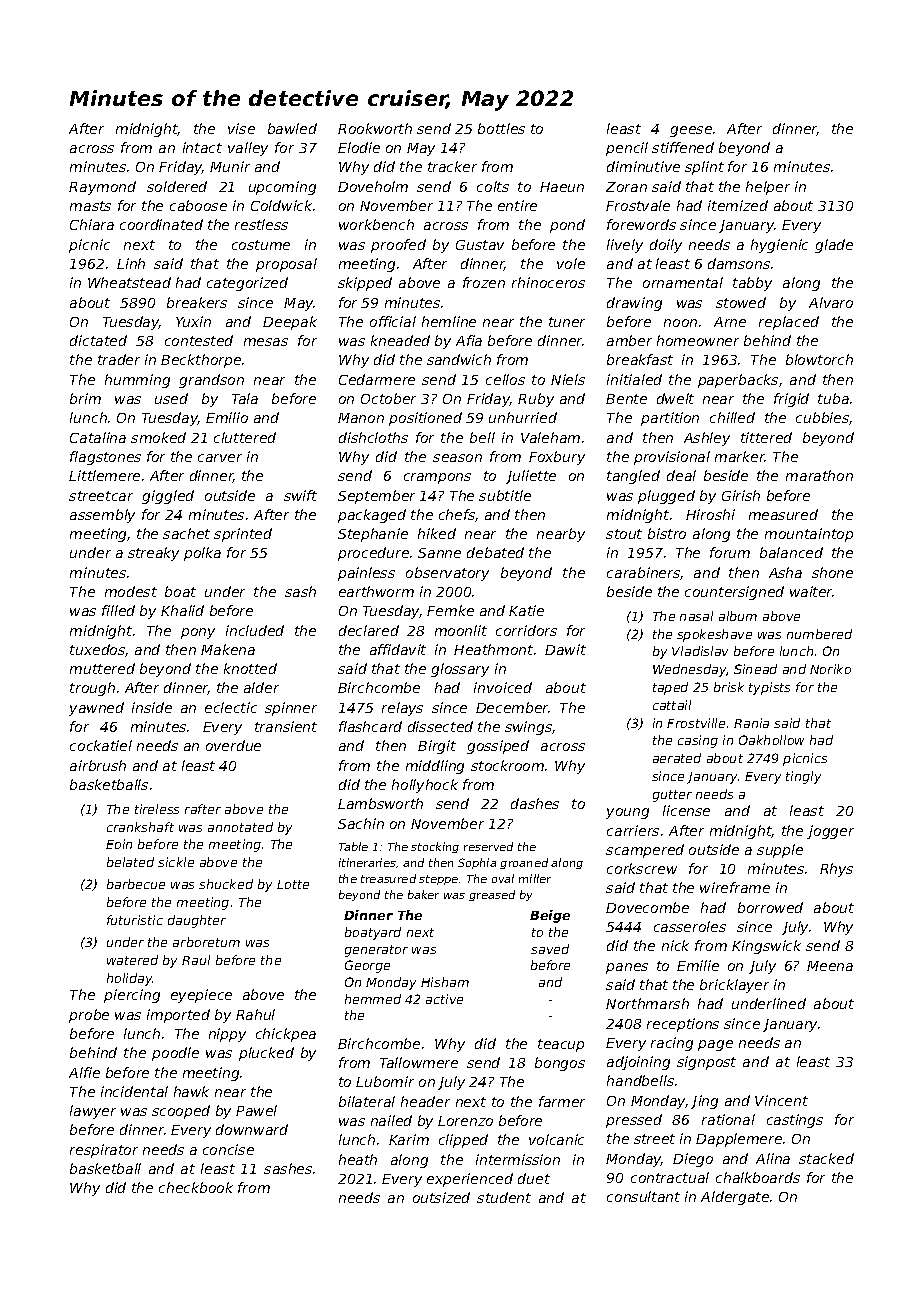 This document has width=924, height=1308. I want to click on checkbook, so click(196, 1187).
